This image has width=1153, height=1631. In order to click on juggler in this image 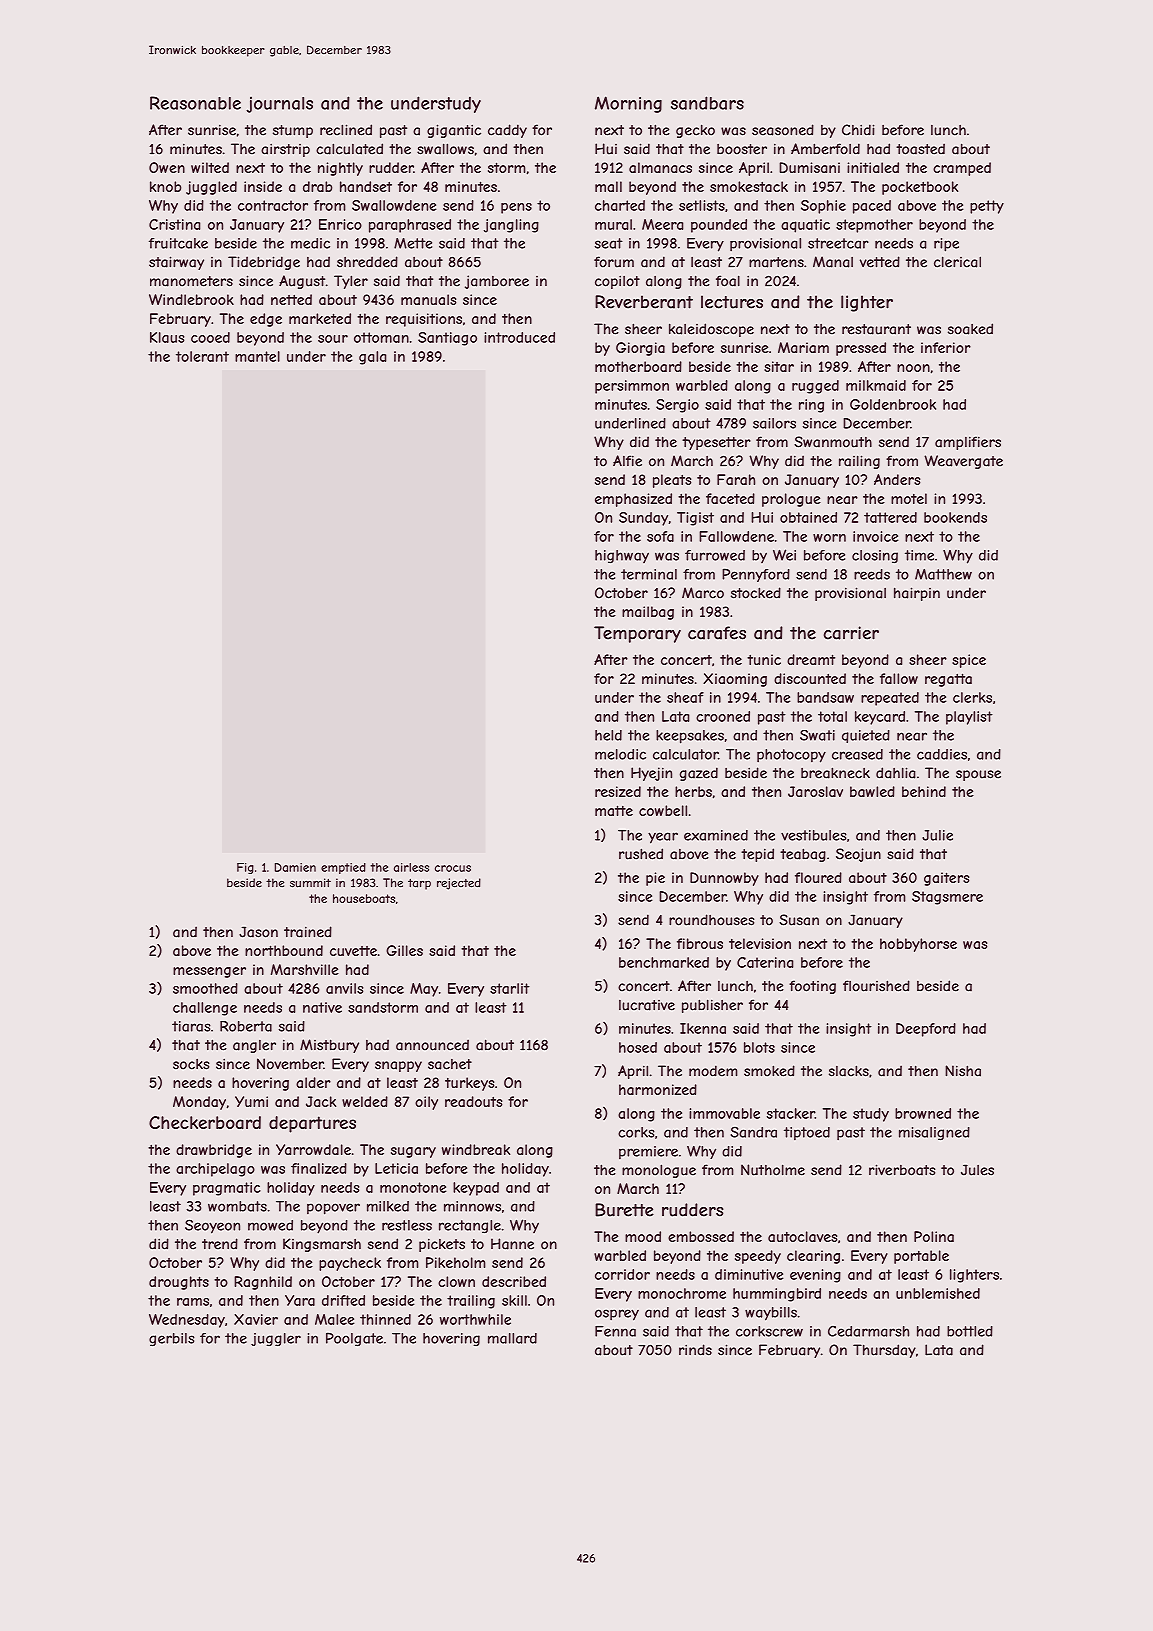, I will do `click(276, 1339)`.
